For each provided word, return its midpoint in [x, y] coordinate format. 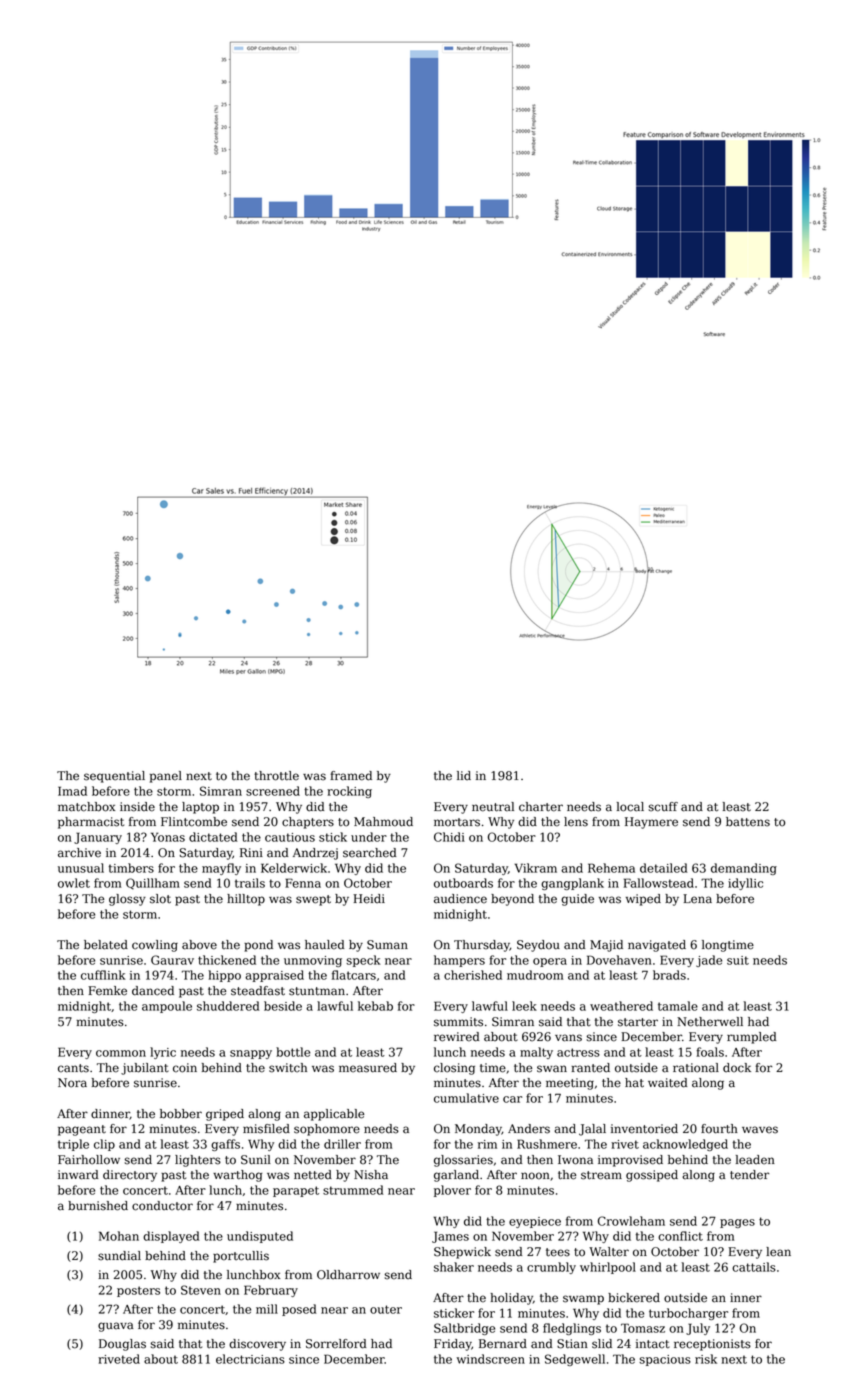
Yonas [168, 837]
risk [706, 1359]
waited [668, 1083]
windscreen [490, 1359]
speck [363, 961]
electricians [250, 1359]
